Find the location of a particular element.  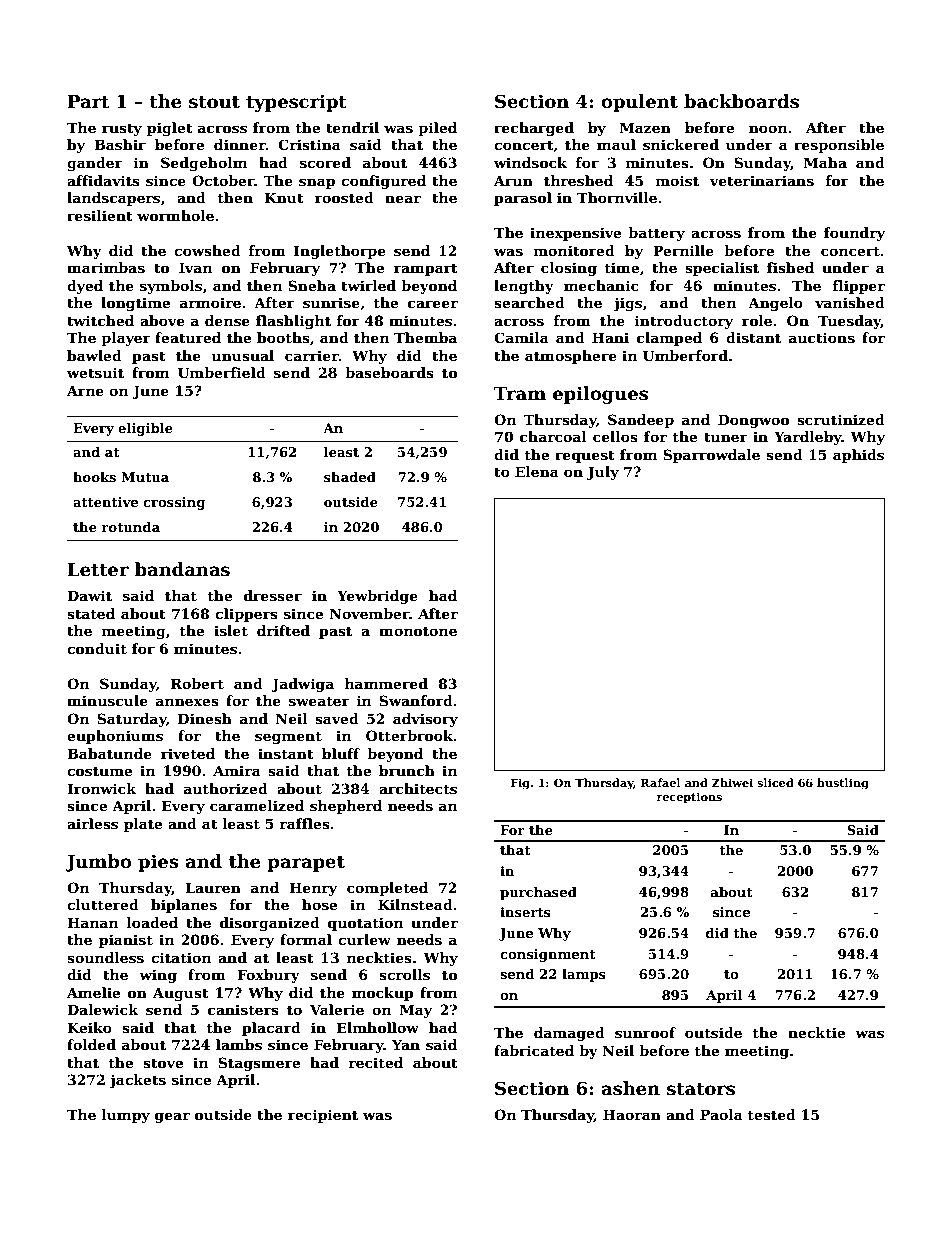

Keiko is located at coordinates (89, 1027).
